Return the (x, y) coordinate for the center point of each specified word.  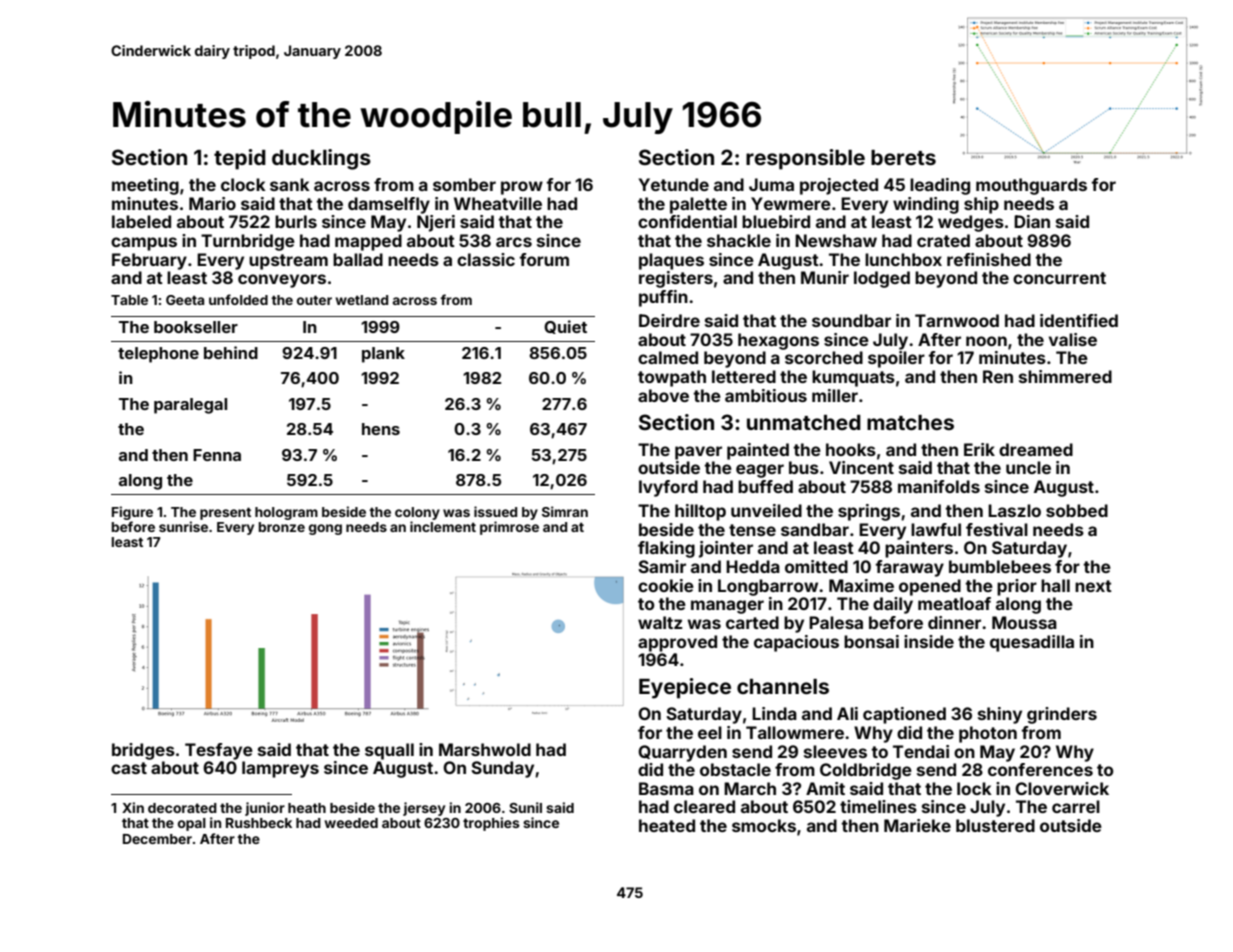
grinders (1062, 715)
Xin (133, 807)
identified (1079, 320)
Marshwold (485, 749)
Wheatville (498, 203)
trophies (491, 824)
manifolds (939, 486)
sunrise (183, 526)
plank (383, 355)
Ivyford (668, 488)
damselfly (389, 205)
